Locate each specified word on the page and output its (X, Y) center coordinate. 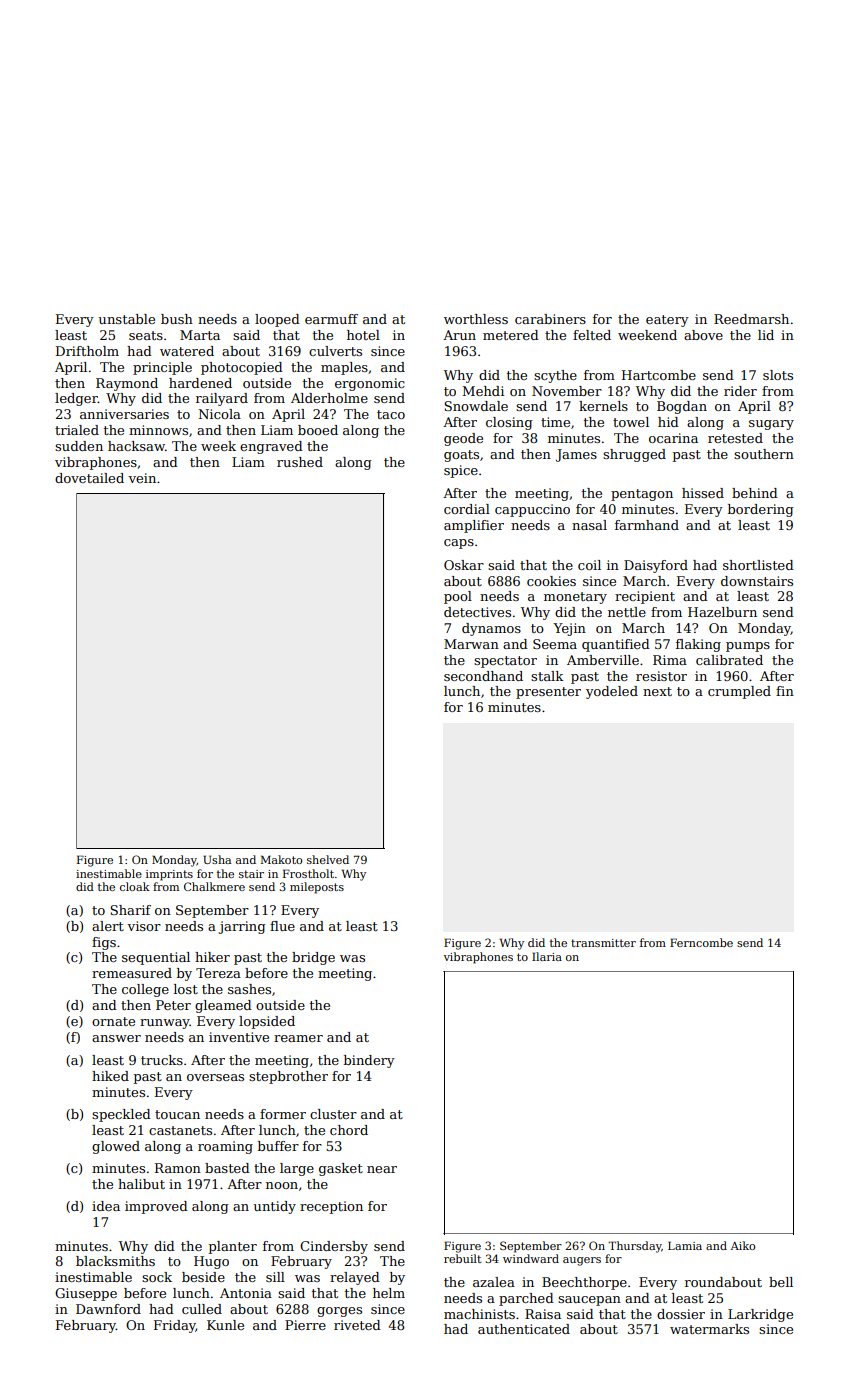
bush (177, 319)
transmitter (603, 943)
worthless (476, 319)
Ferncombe (701, 942)
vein (142, 478)
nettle (627, 612)
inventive (239, 1037)
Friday (175, 1326)
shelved (328, 859)
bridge (313, 958)
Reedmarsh (751, 319)
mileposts (317, 888)
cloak (135, 886)
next (657, 691)
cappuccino (532, 510)
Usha (217, 859)
